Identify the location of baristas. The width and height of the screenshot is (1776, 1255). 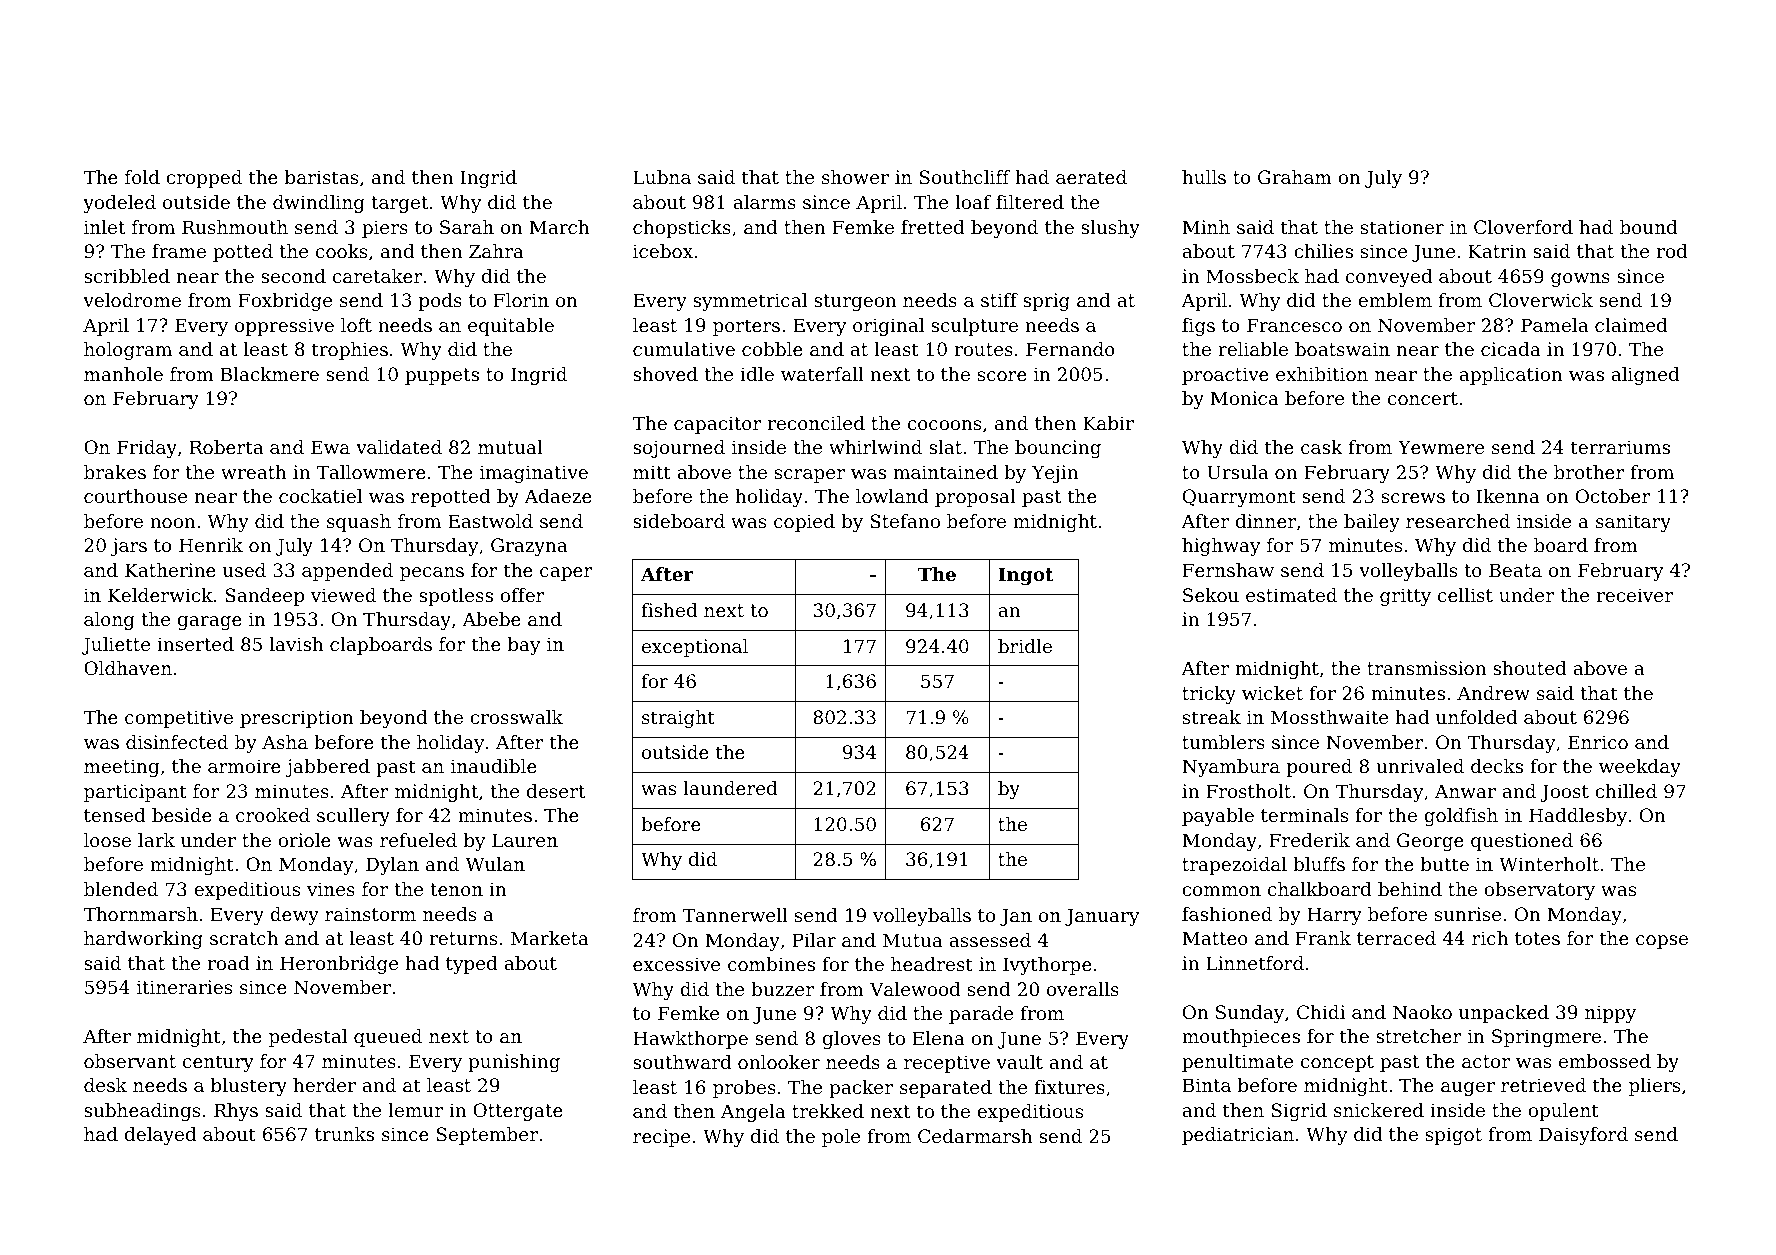
(321, 177).
